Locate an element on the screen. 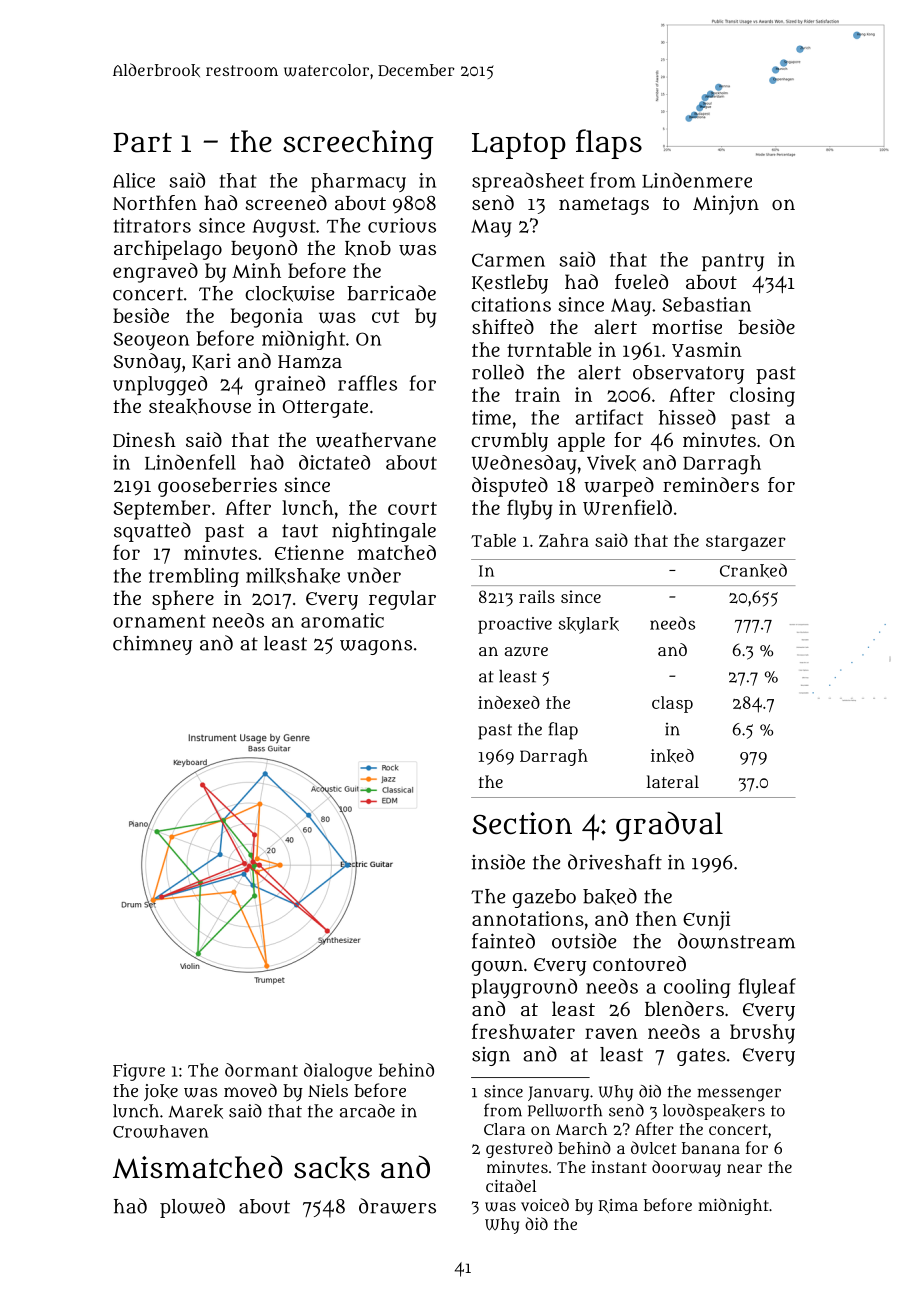  chimney is located at coordinates (152, 645).
